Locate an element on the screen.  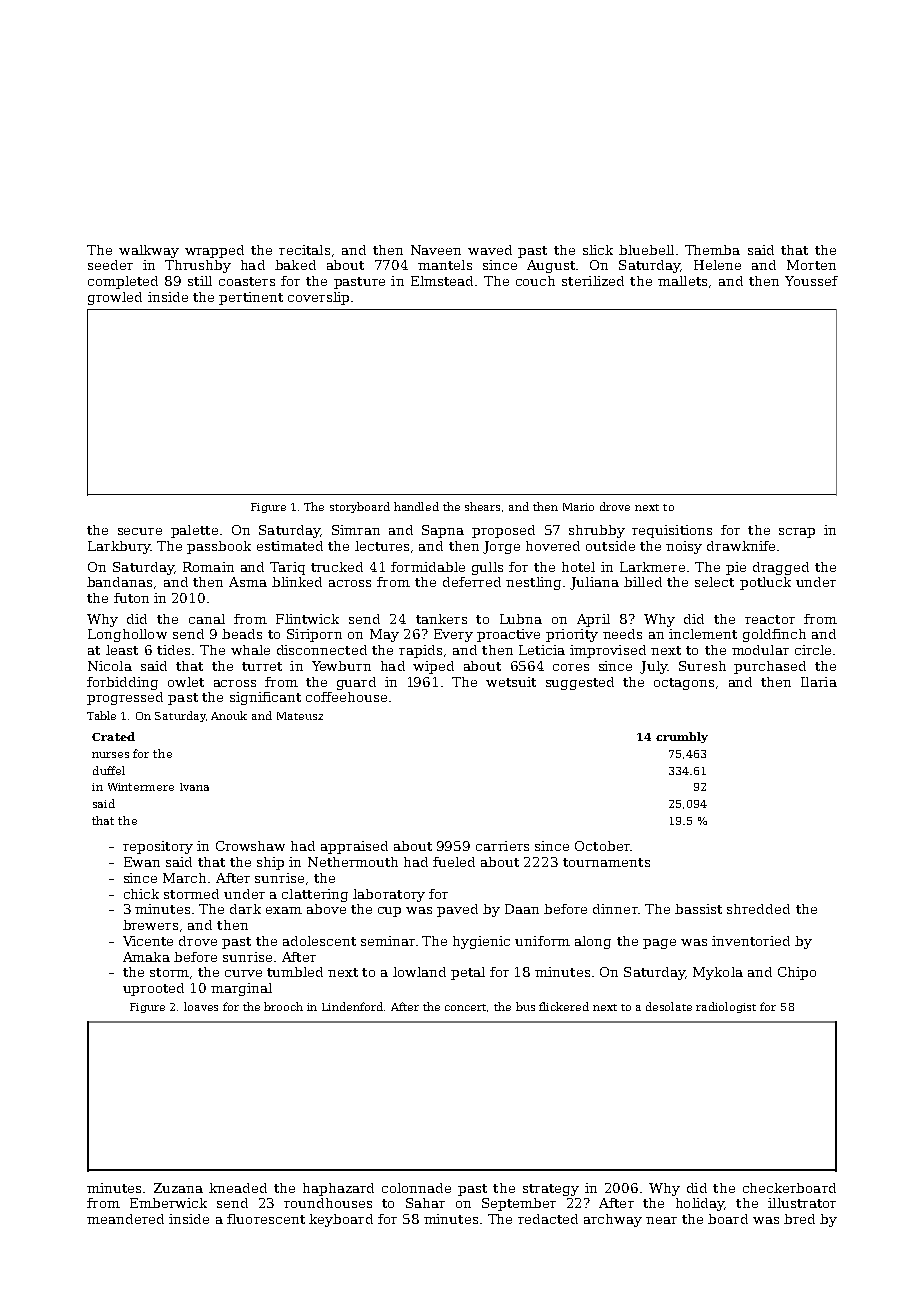
waved is located at coordinates (490, 250).
